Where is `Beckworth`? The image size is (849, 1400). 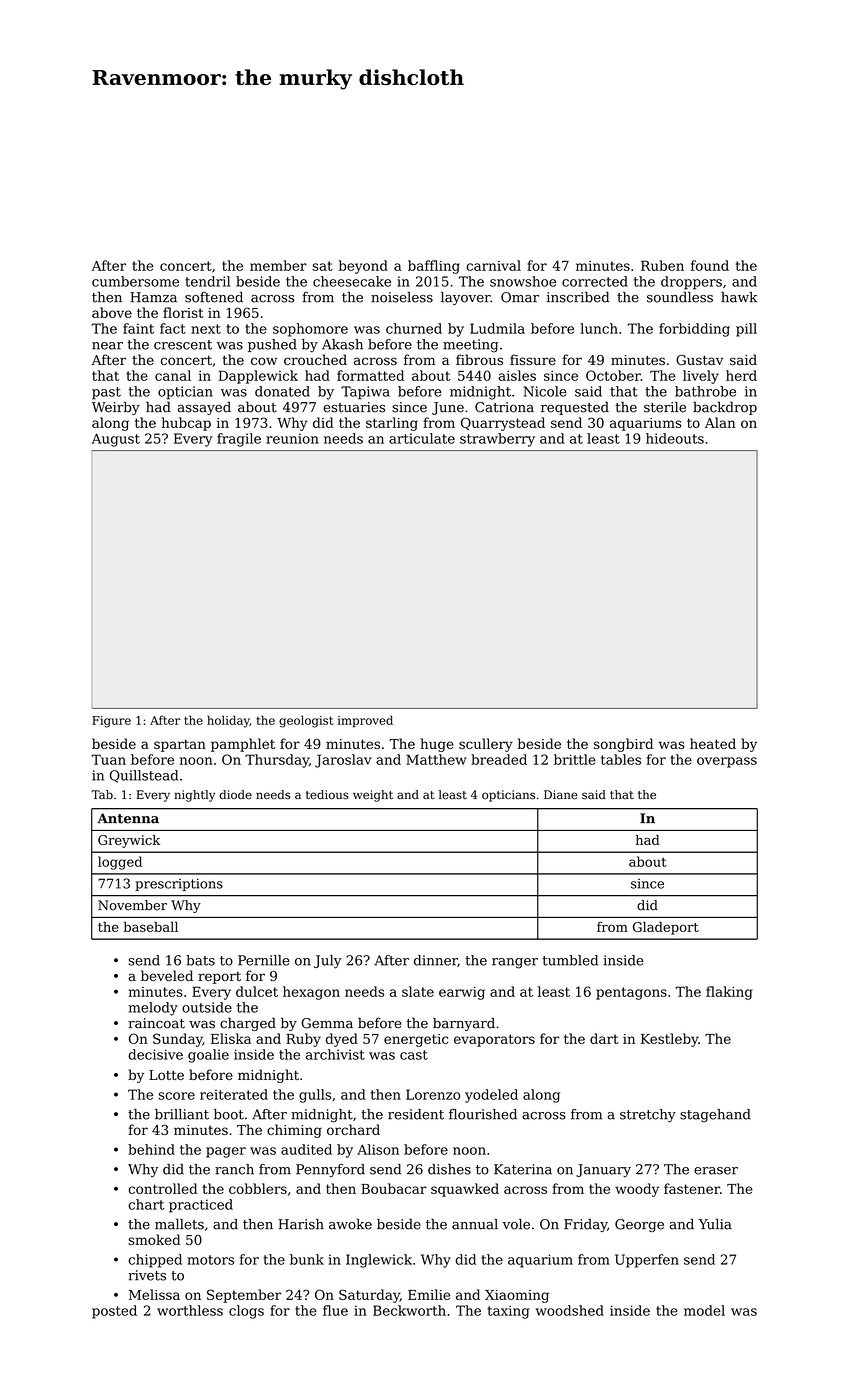 Beckworth is located at coordinates (409, 1310).
